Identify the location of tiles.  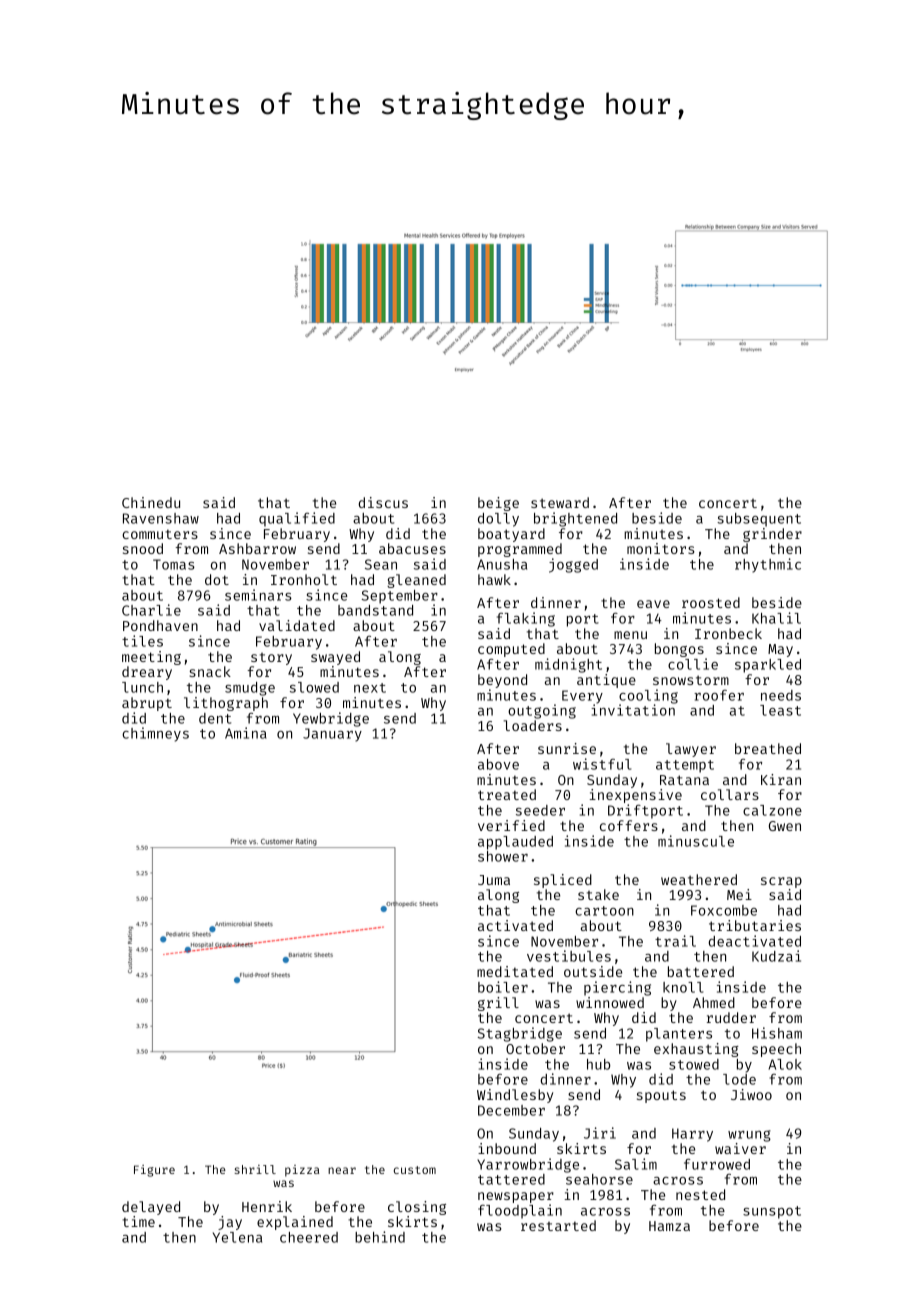
(142, 641).
